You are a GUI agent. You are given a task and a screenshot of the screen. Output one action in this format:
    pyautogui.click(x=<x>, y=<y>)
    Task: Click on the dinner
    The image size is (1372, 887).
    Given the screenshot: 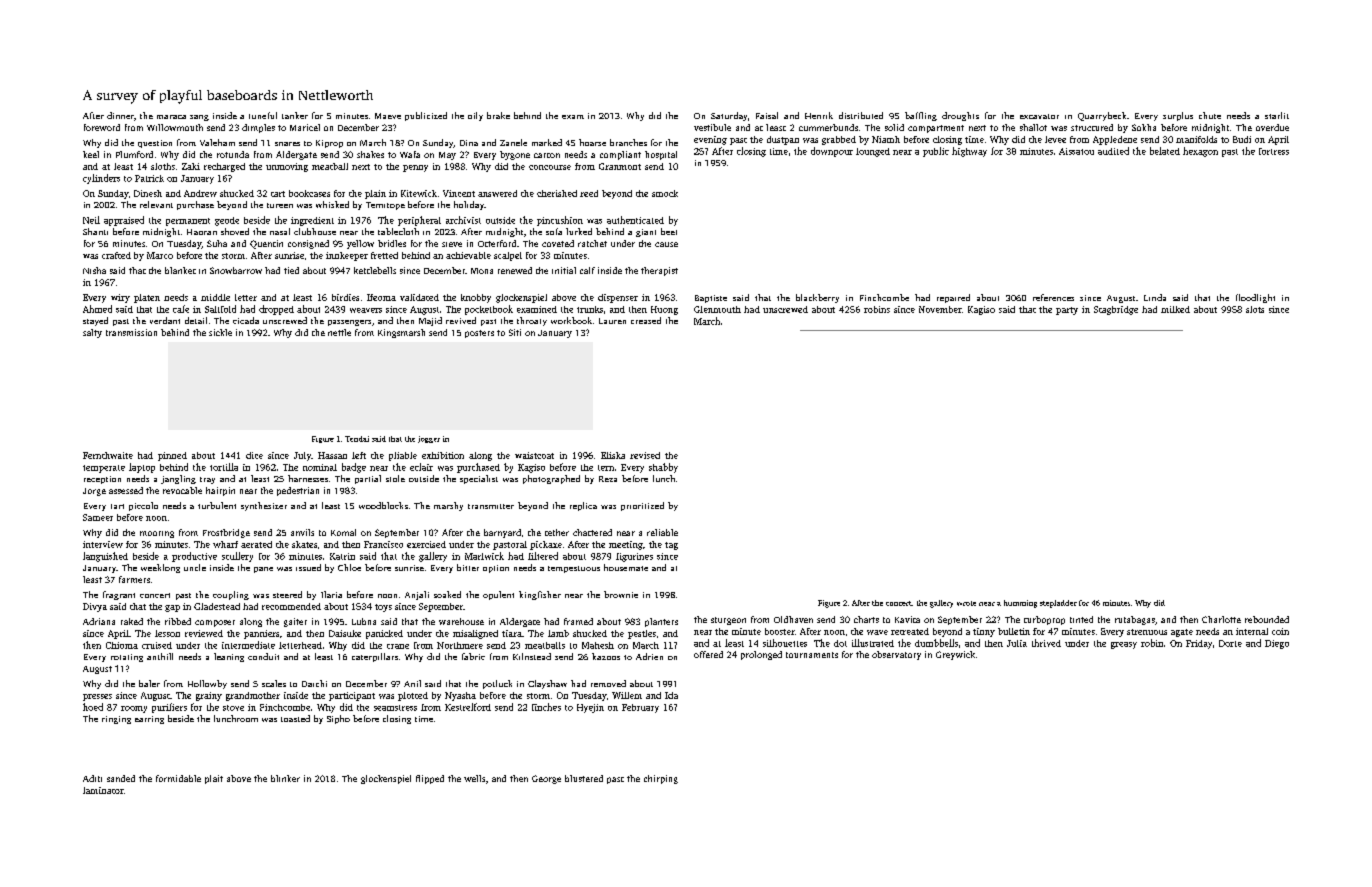 What is the action you would take?
    pyautogui.click(x=120, y=115)
